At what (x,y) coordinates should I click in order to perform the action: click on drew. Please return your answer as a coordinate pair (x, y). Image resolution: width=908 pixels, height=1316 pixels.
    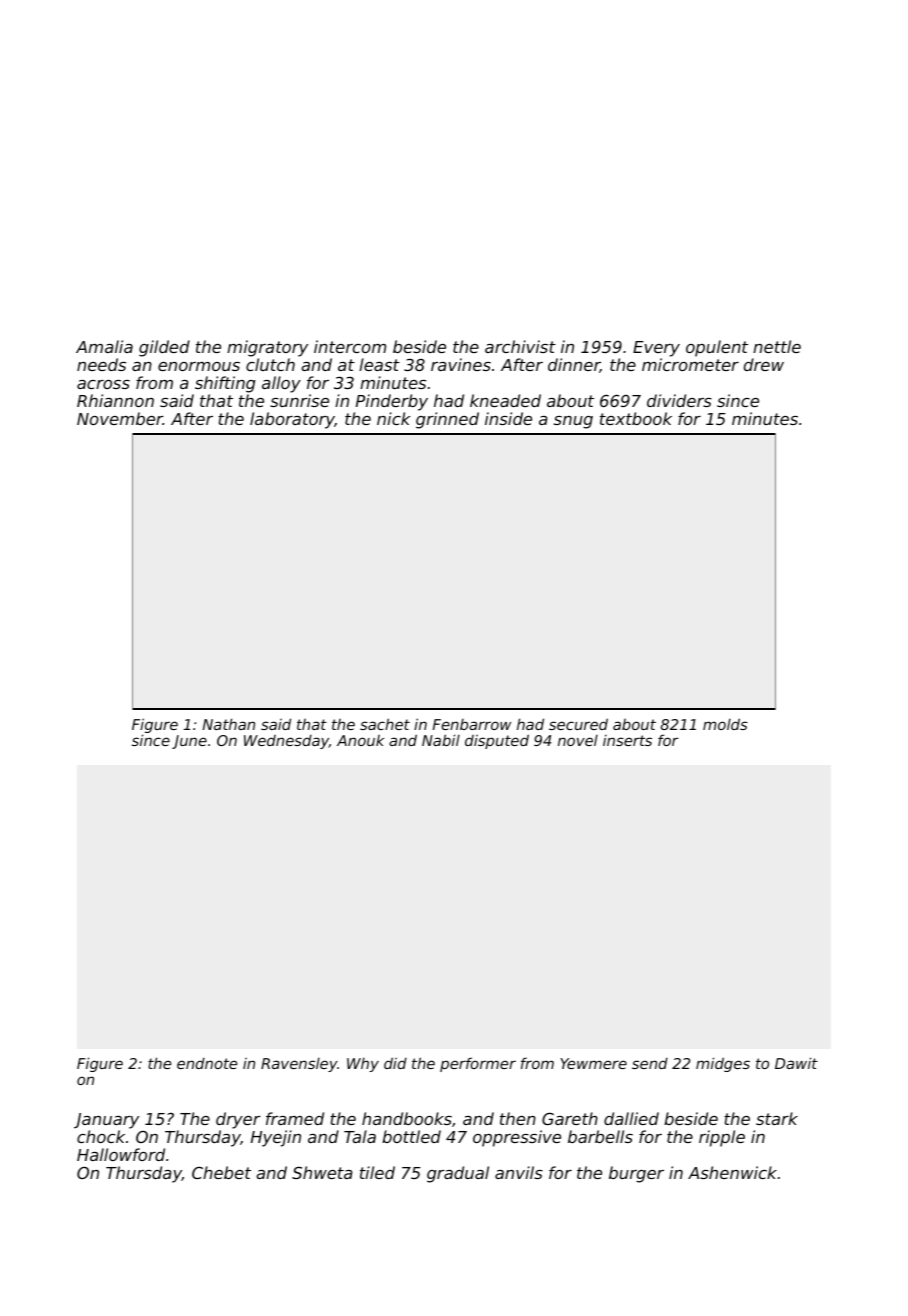
    Looking at the image, I should click on (764, 364).
